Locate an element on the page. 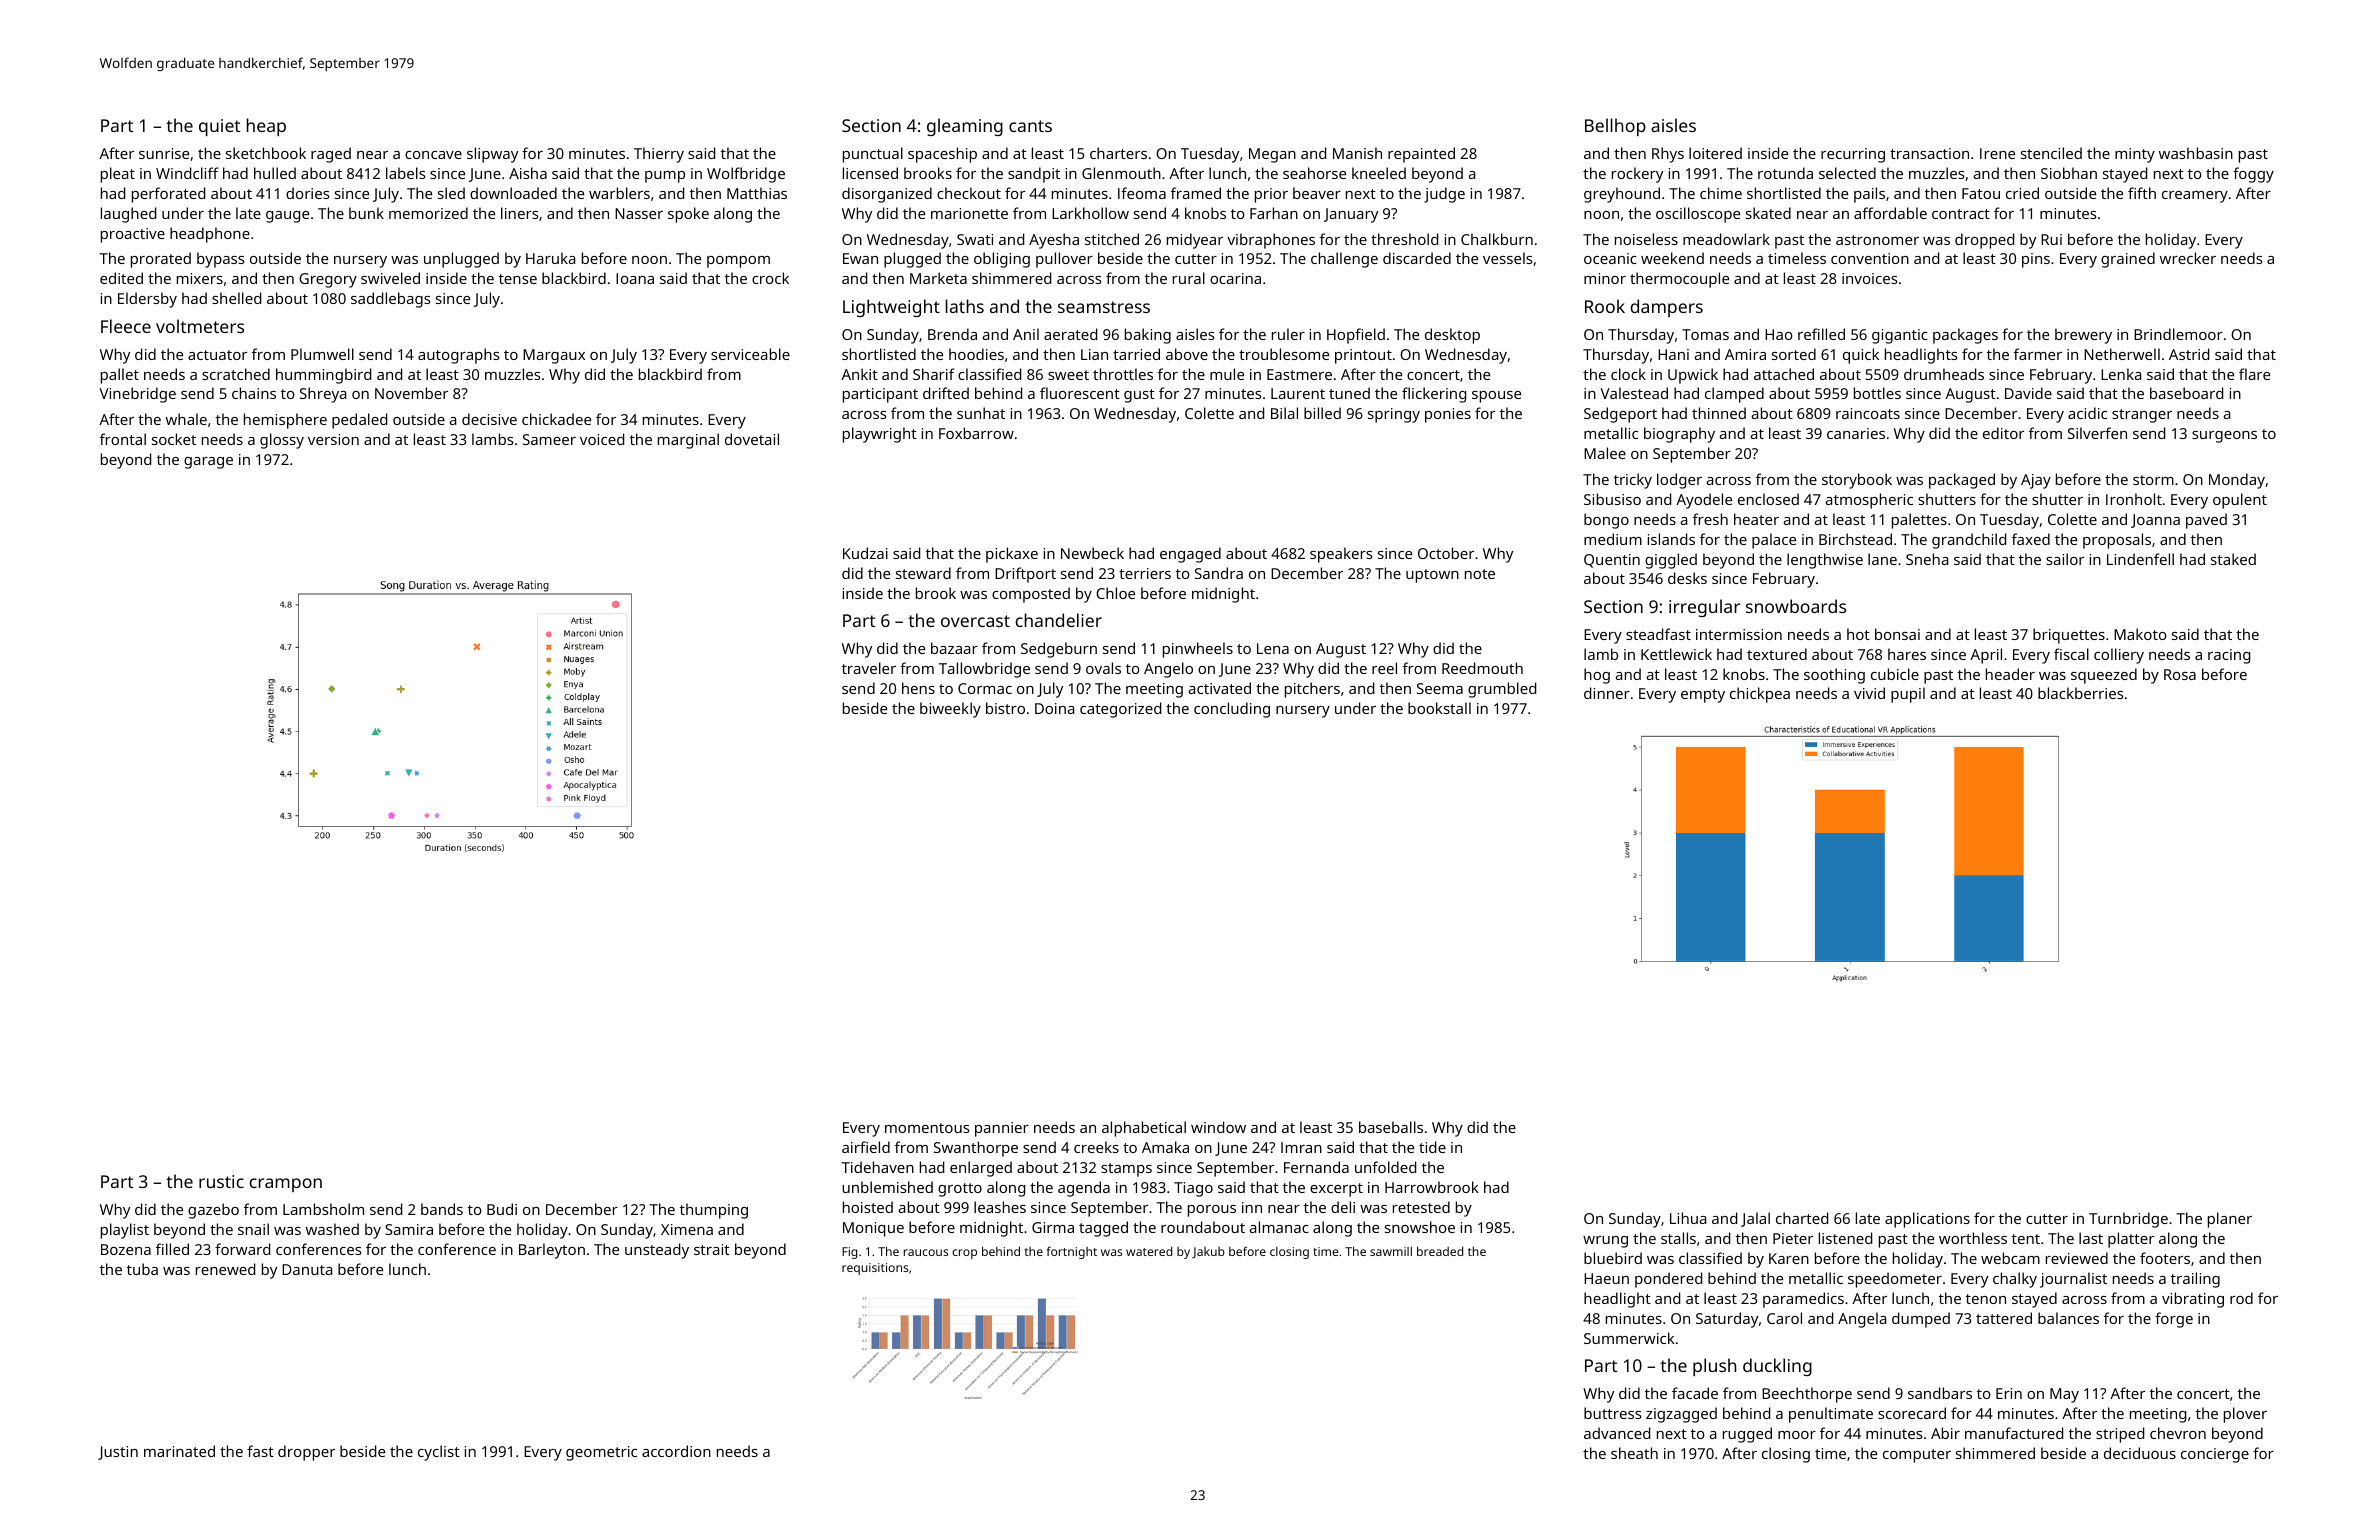 This page has height=1540, width=2380. Marketa is located at coordinates (938, 278).
